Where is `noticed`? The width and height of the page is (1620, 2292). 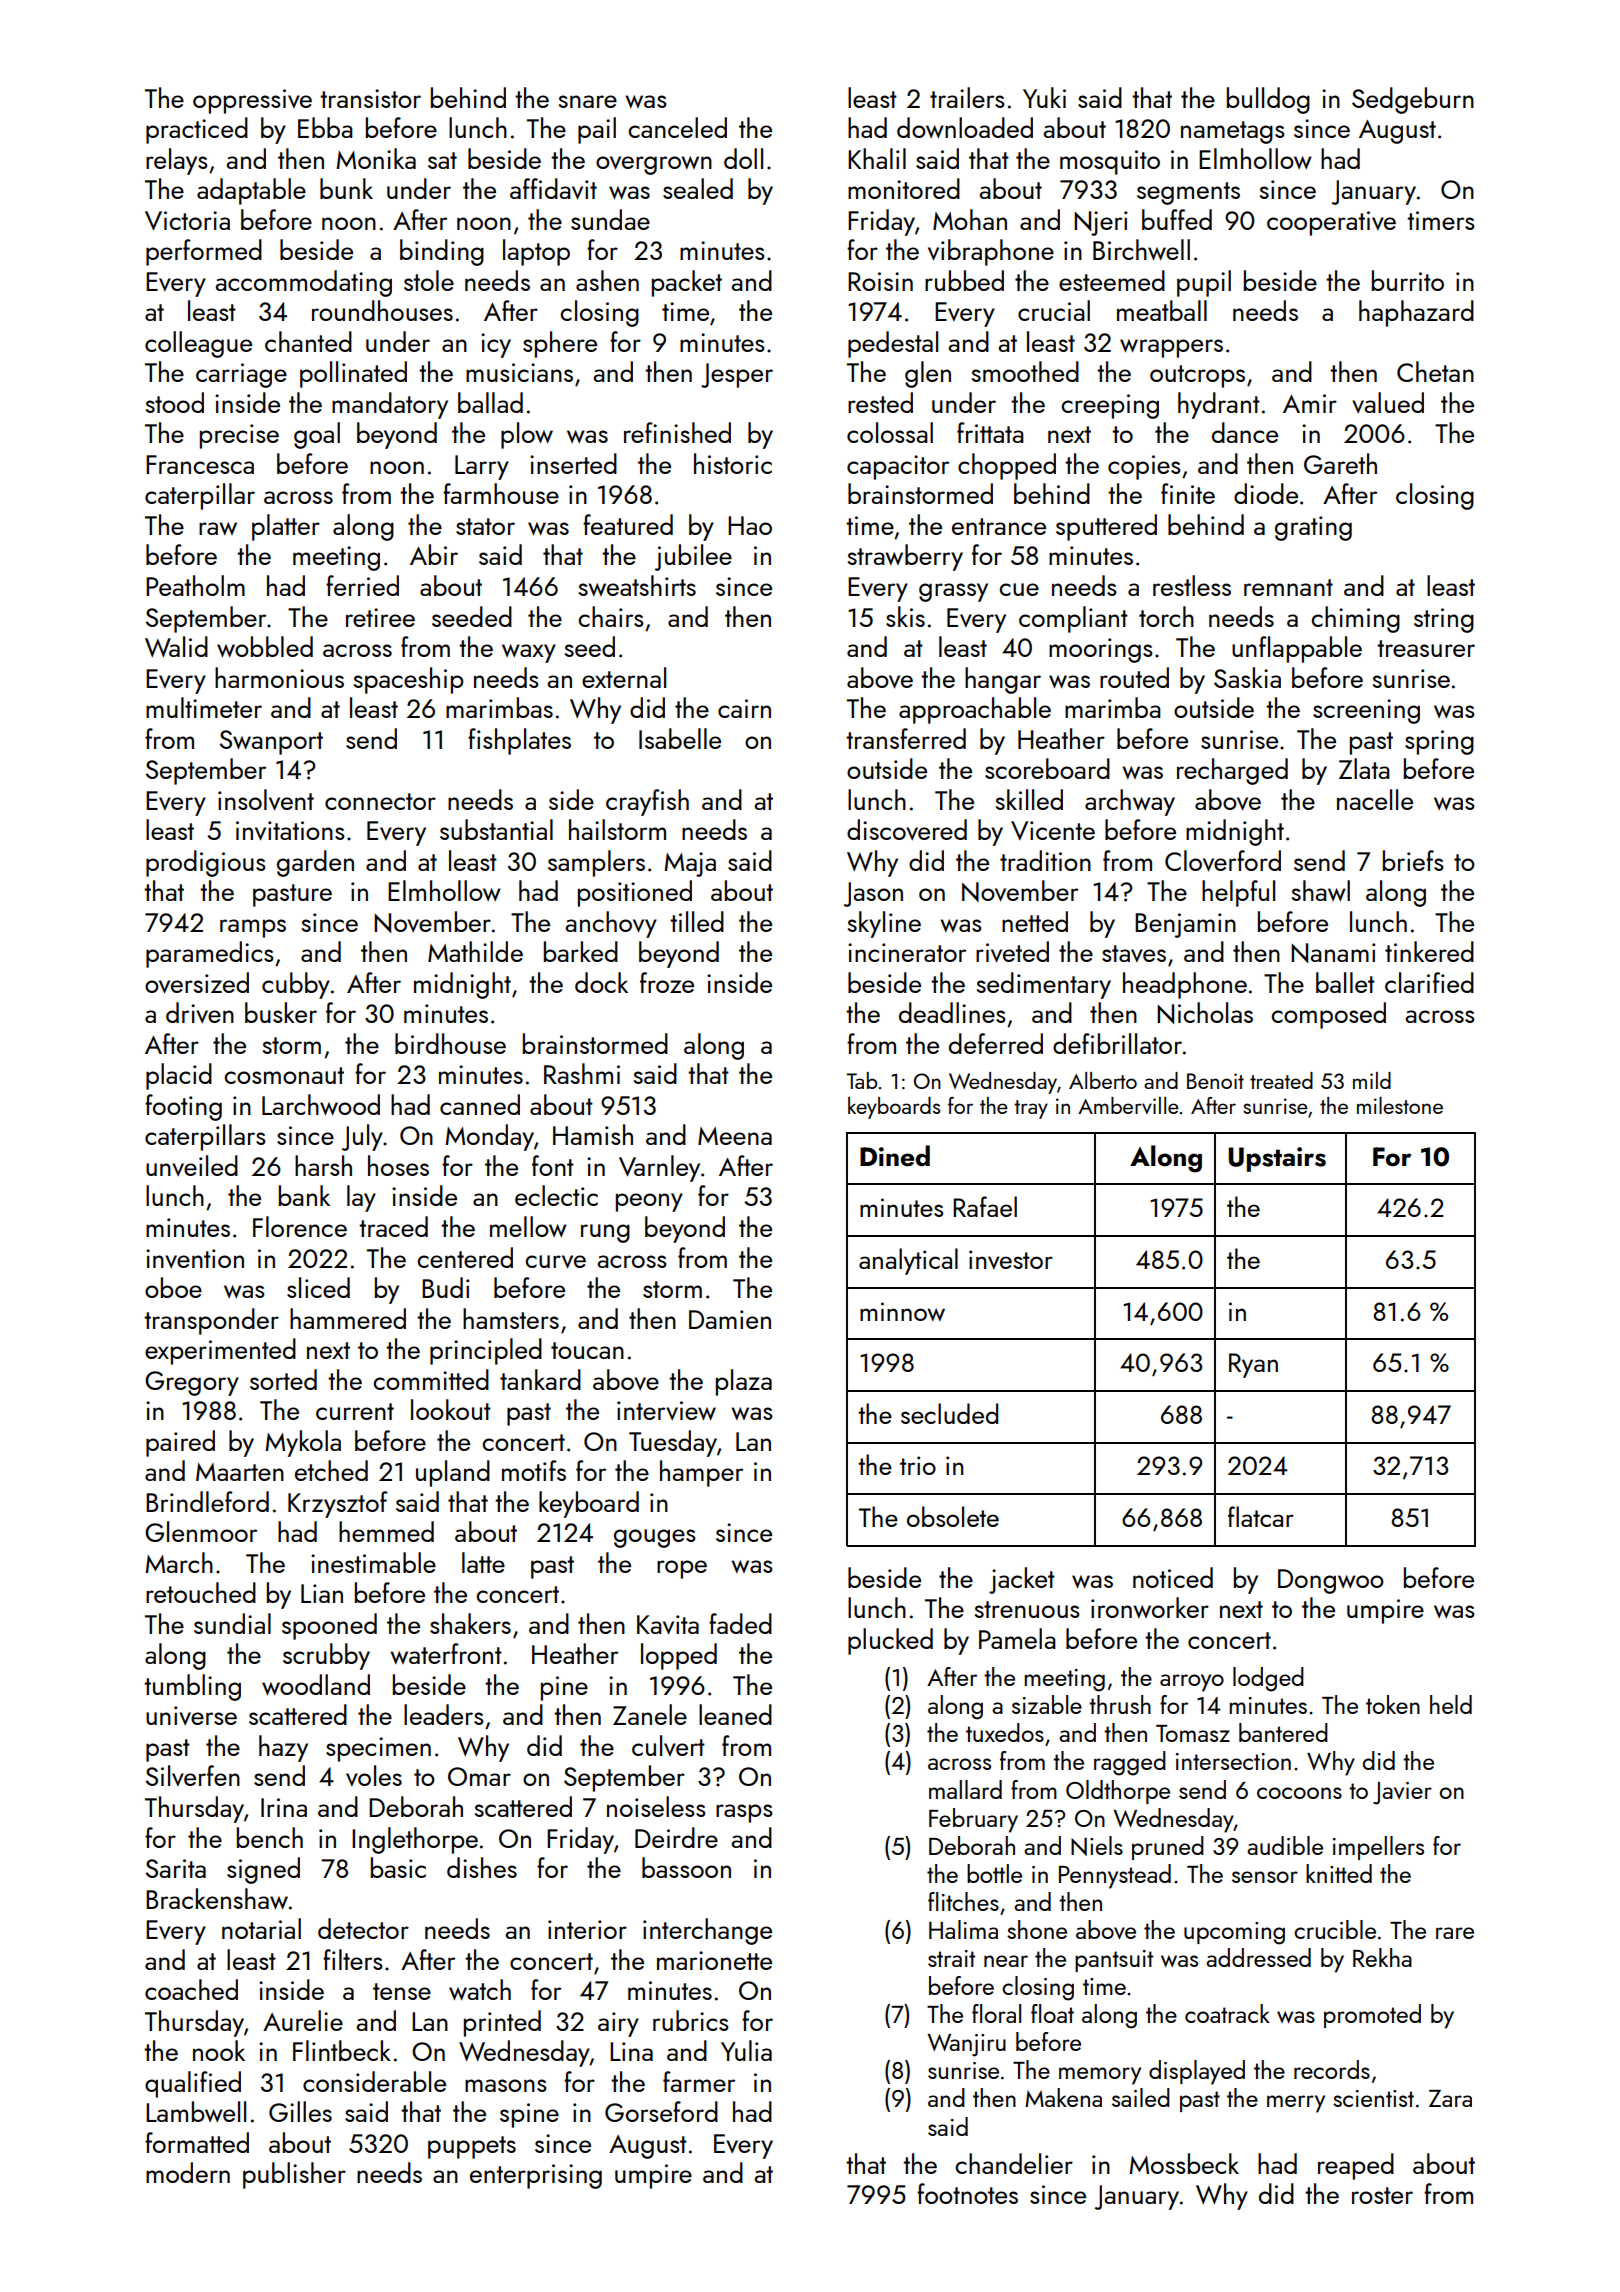
noticed is located at coordinates (1173, 1577).
